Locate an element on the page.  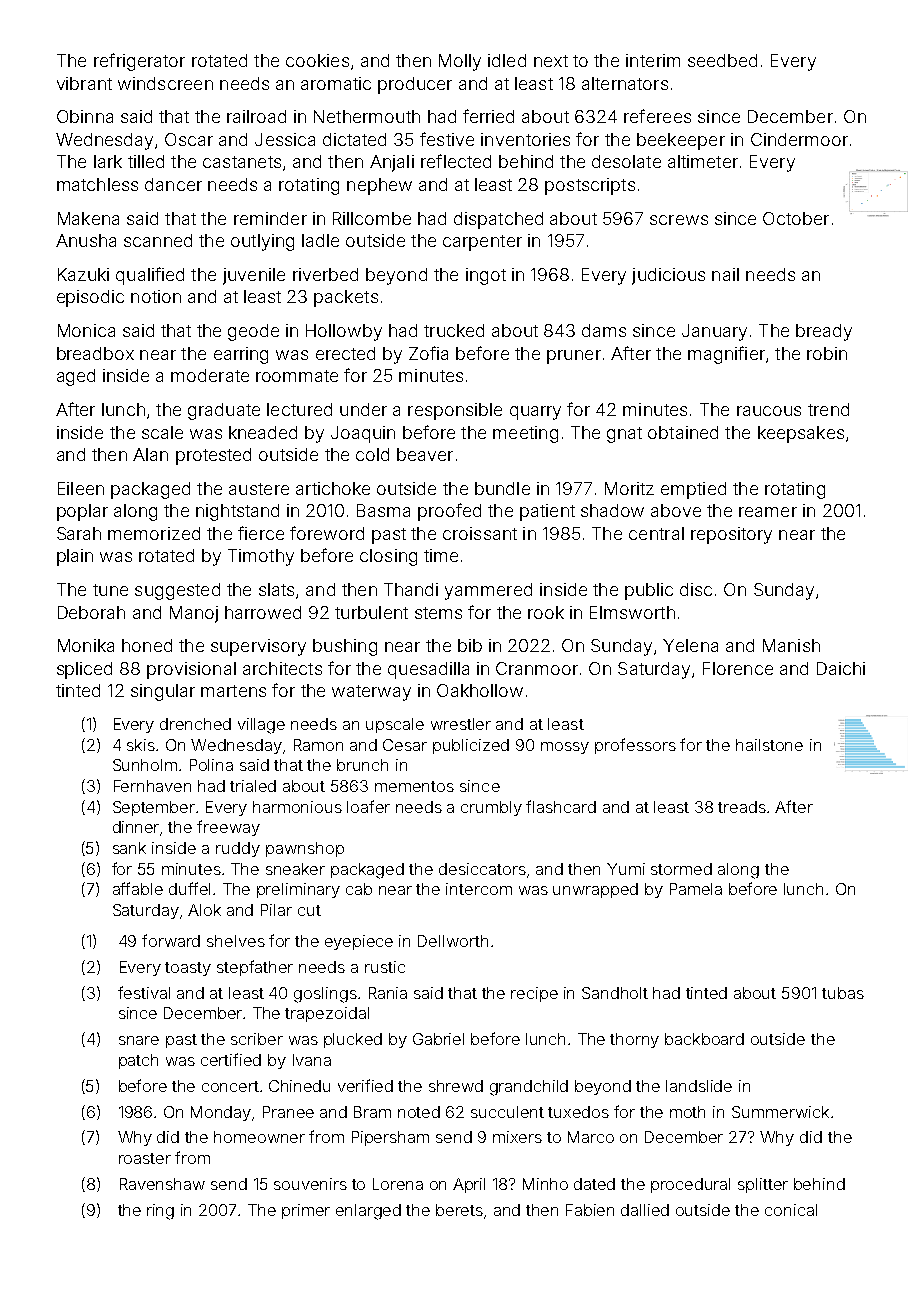
meeting is located at coordinates (525, 434).
